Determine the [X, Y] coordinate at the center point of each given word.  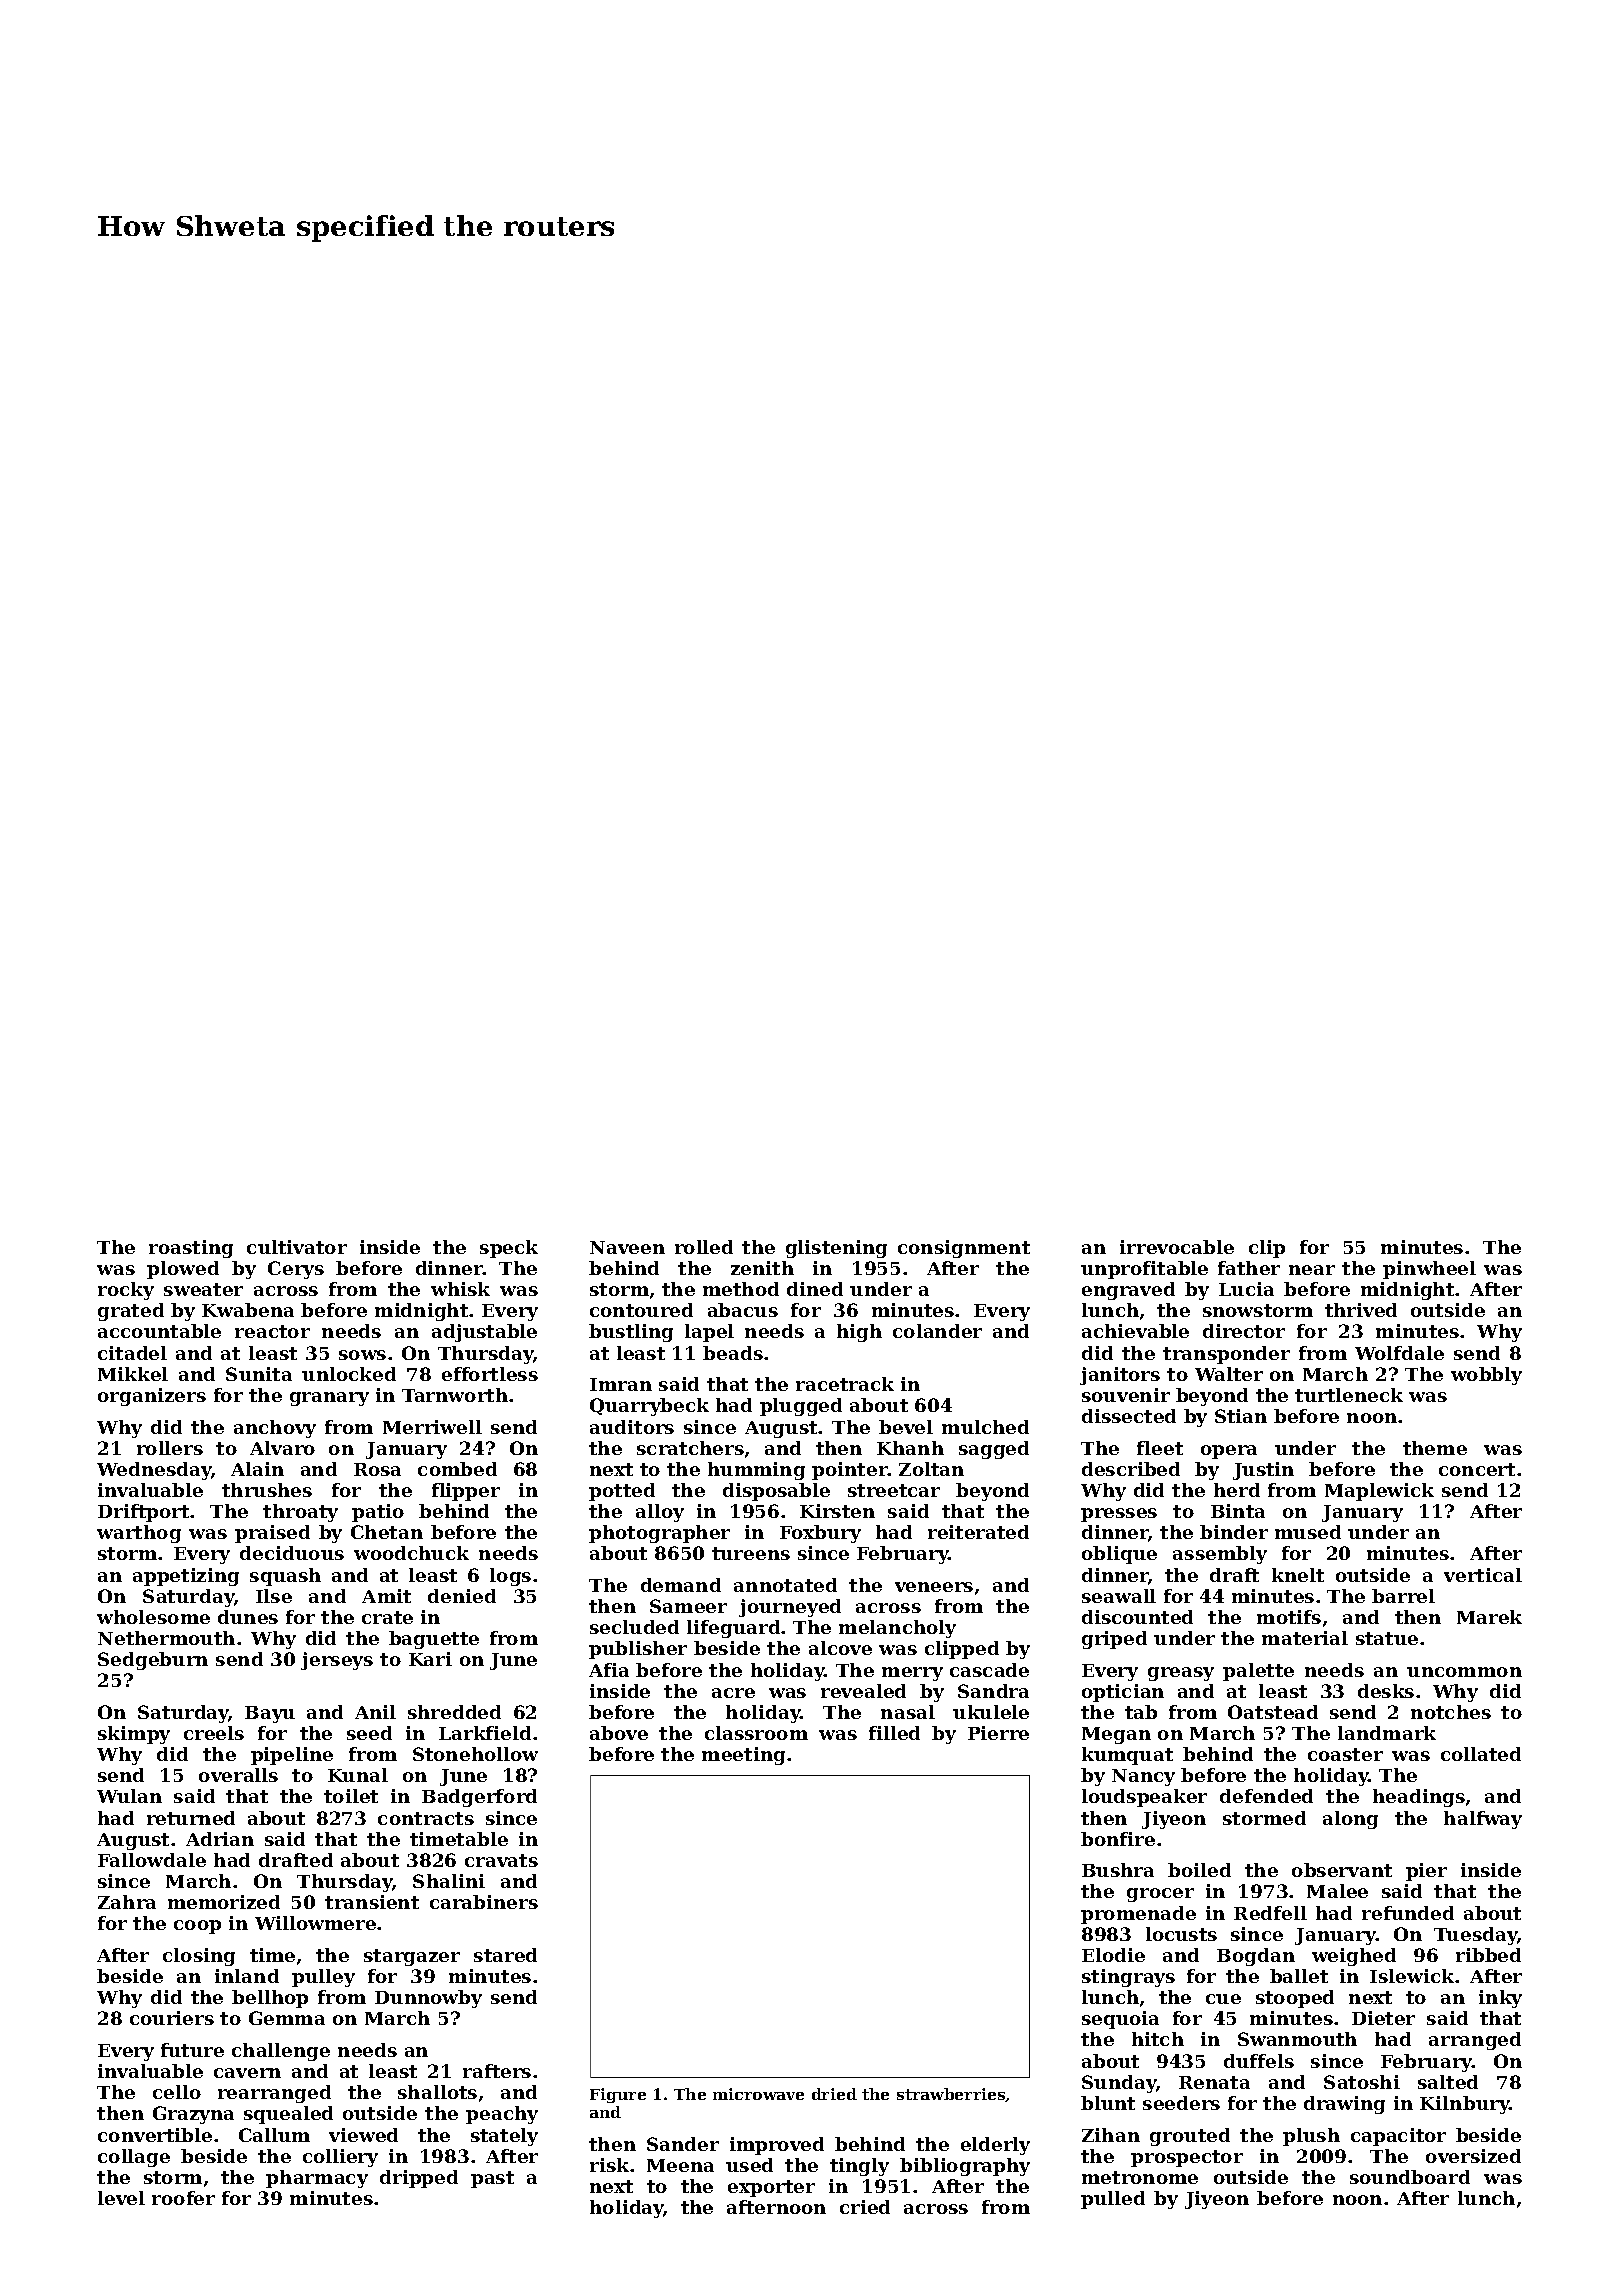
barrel [1403, 1596]
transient [372, 1902]
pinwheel [1429, 1270]
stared [505, 1955]
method [741, 1289]
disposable [776, 1492]
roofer [183, 2198]
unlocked [349, 1374]
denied [462, 1596]
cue [1223, 1999]
